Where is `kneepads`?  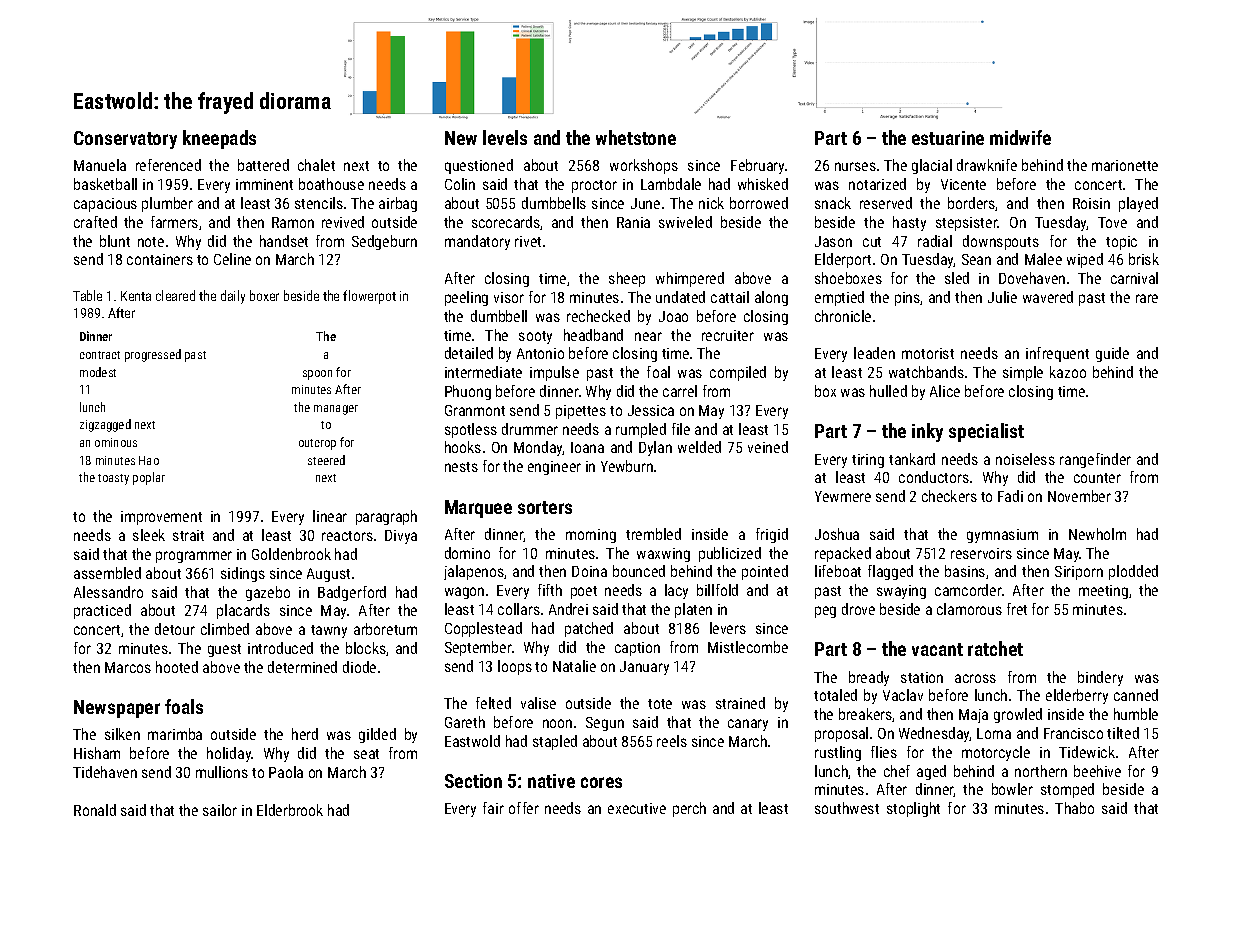 kneepads is located at coordinates (219, 139).
